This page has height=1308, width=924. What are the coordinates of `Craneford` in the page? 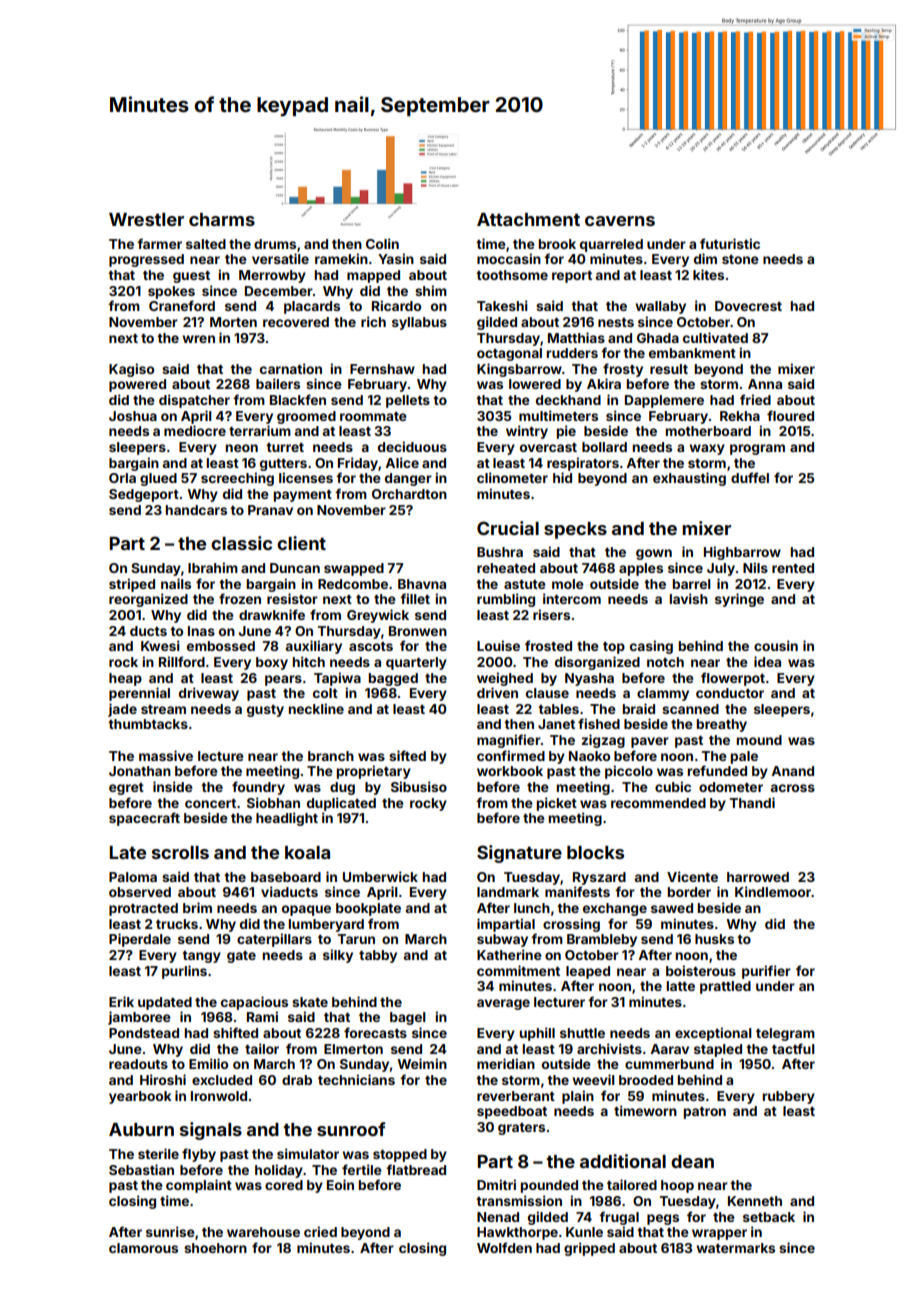 It's located at (182, 305).
